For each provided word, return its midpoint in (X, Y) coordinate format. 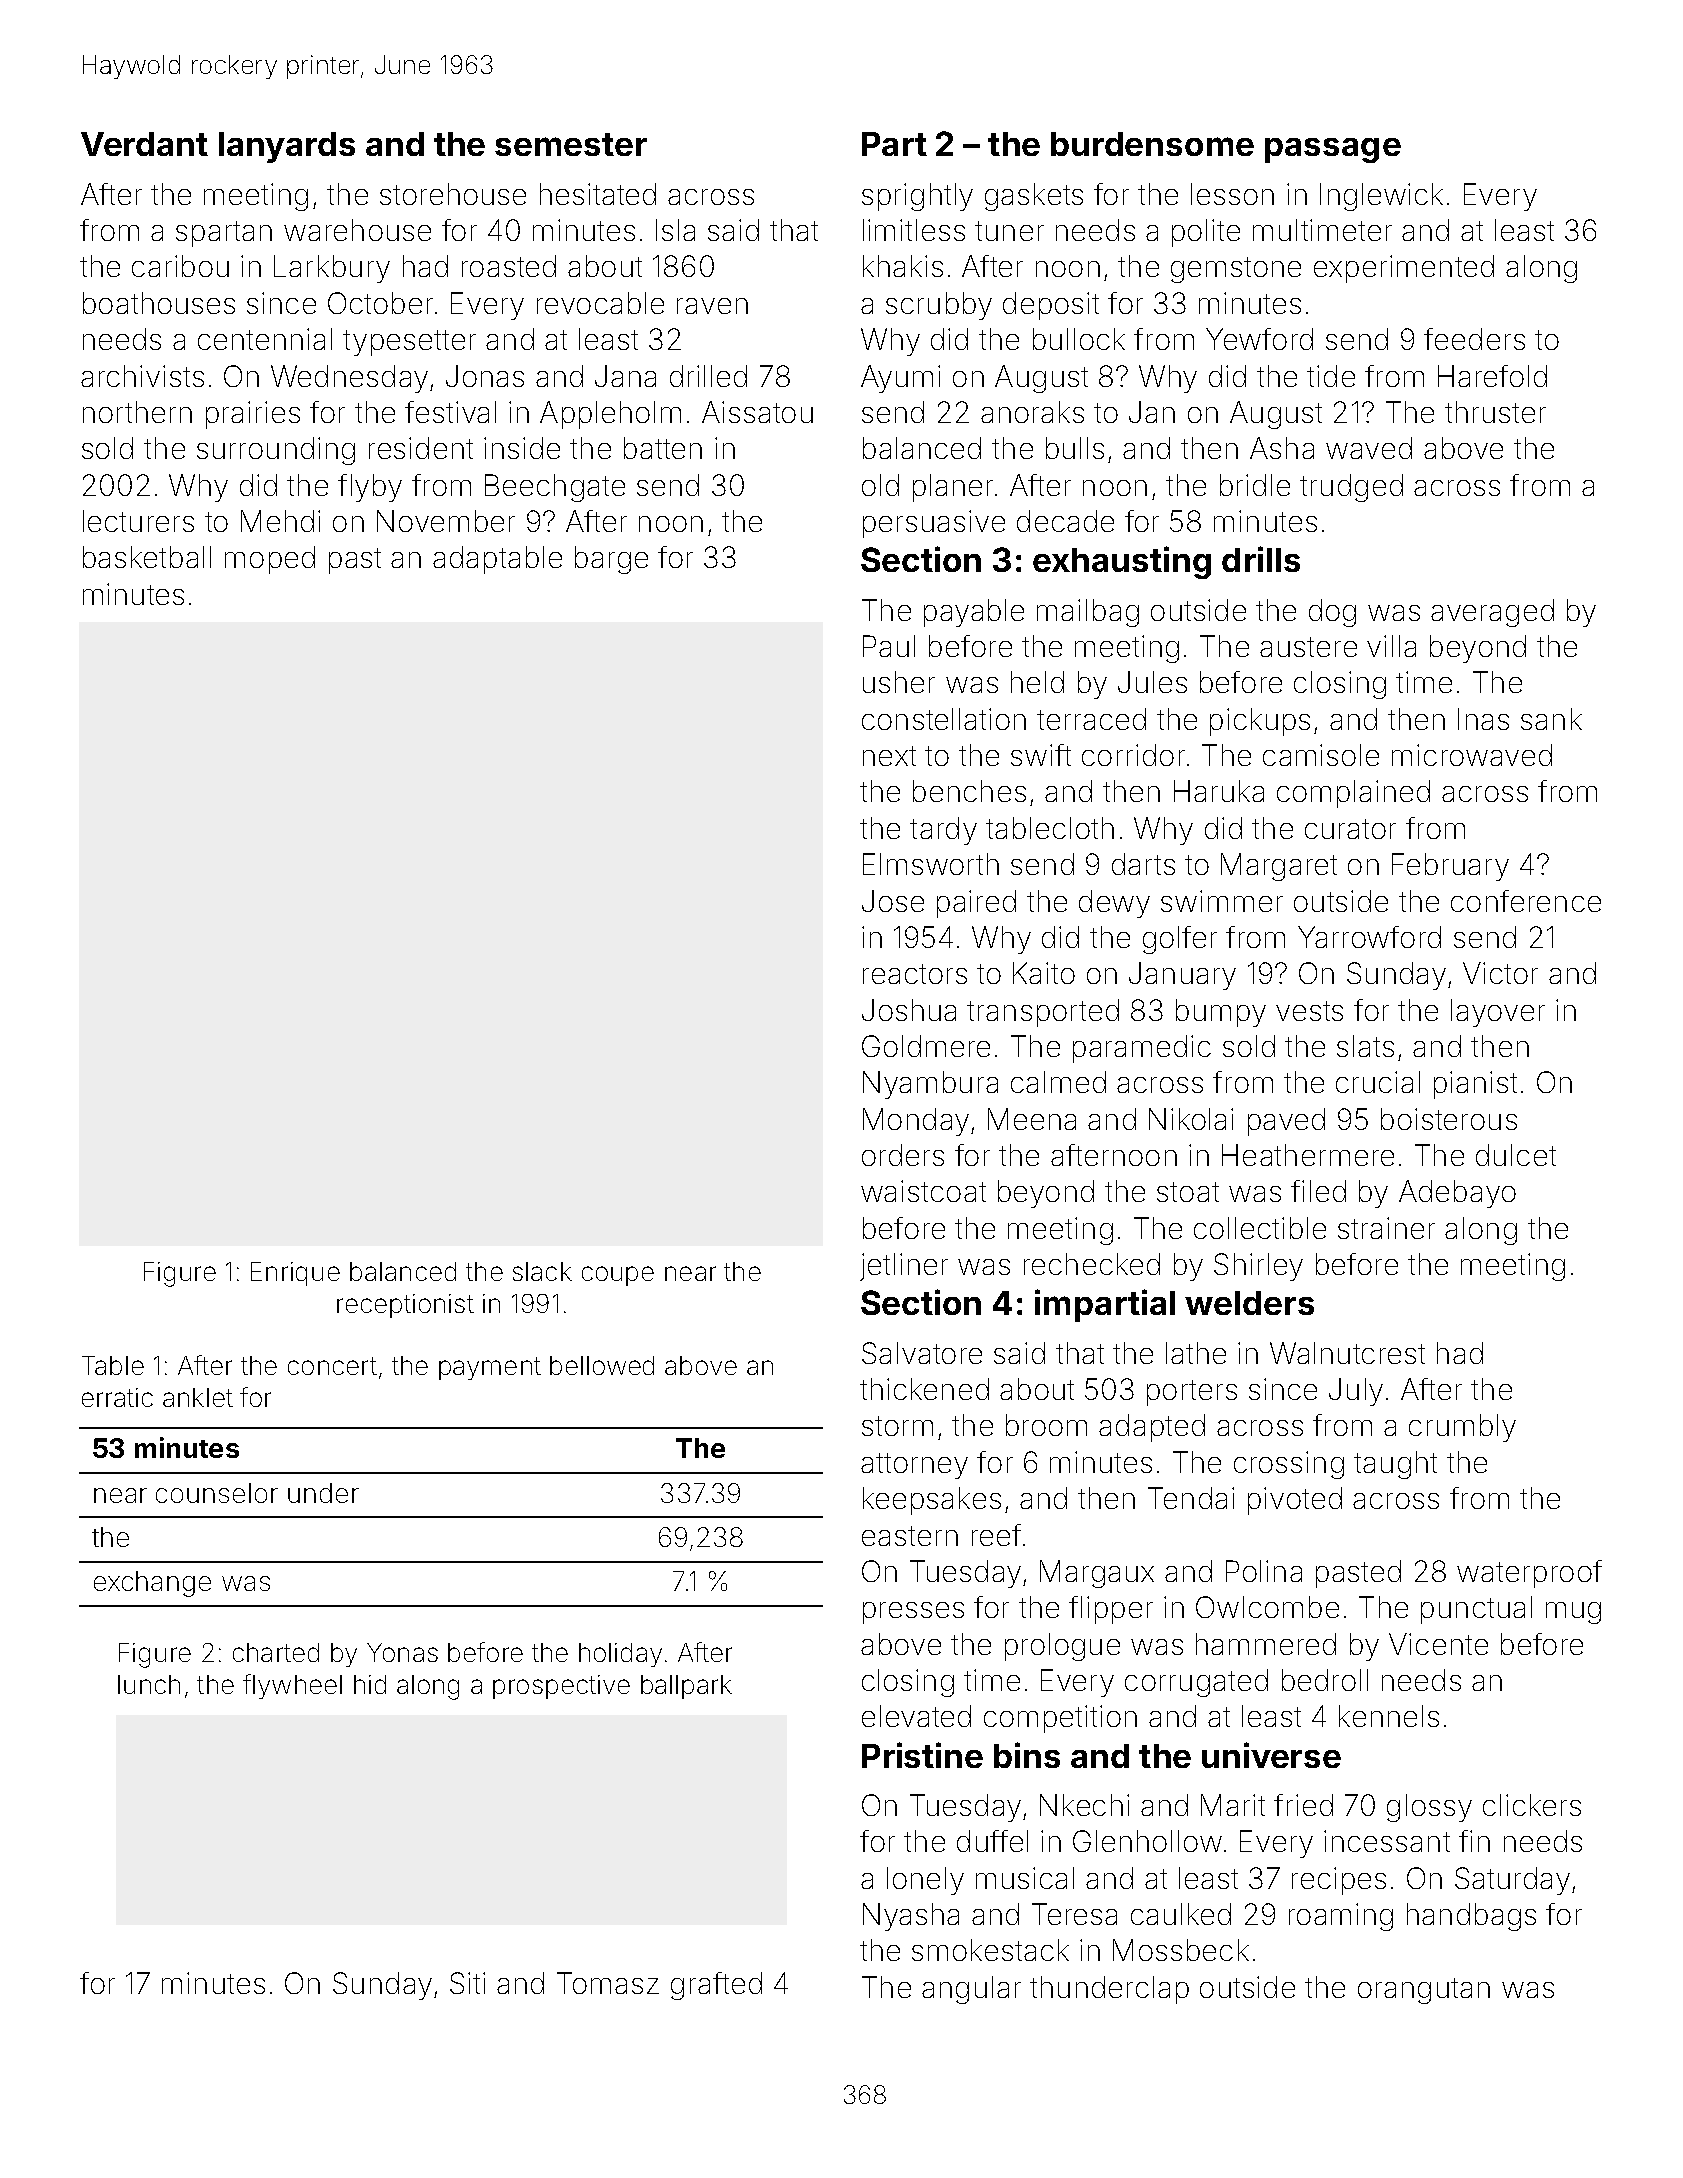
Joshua (909, 1010)
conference (1526, 901)
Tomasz (608, 1983)
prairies (253, 415)
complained (1353, 794)
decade (1065, 521)
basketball (147, 557)
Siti (467, 1983)
